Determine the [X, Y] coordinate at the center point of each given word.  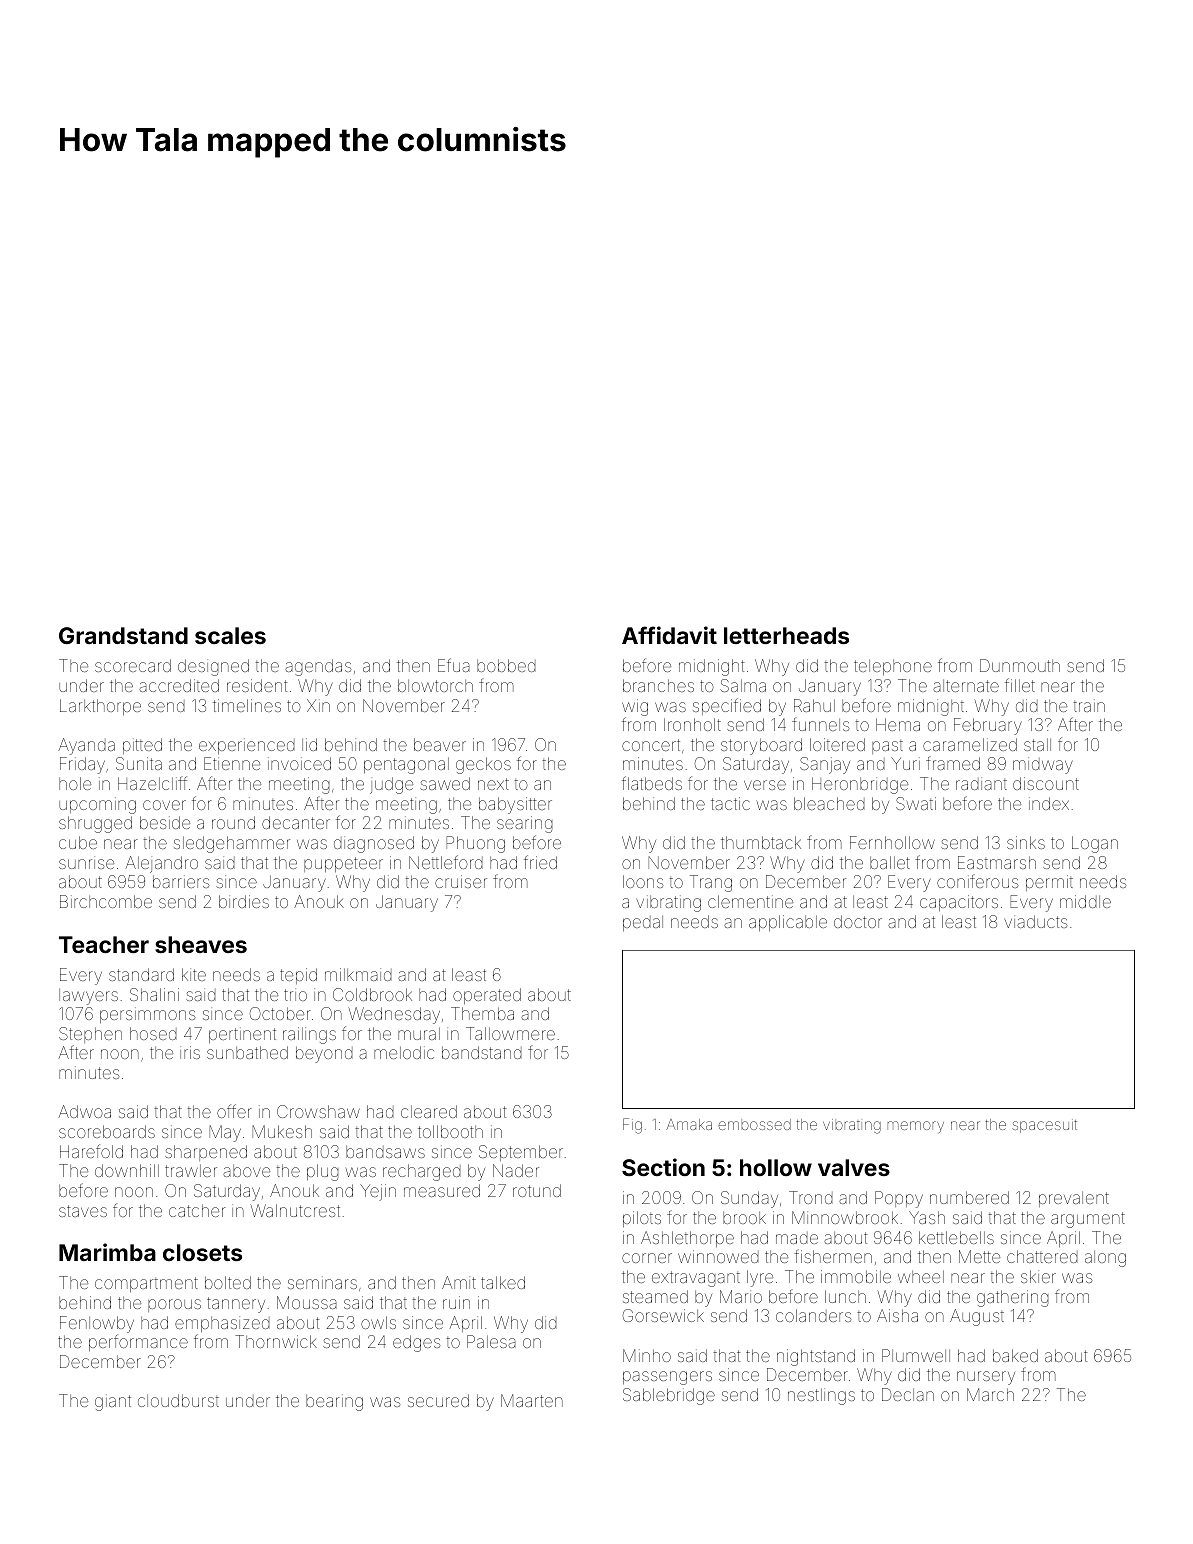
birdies [244, 901]
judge [391, 785]
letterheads [786, 635]
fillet [1020, 685]
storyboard [761, 746]
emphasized [222, 1324]
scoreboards [107, 1131]
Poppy [899, 1199]
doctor [858, 921]
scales [230, 635]
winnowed [718, 1256]
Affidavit [669, 635]
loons [643, 881]
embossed [754, 1124]
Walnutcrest [295, 1210]
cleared [429, 1111]
